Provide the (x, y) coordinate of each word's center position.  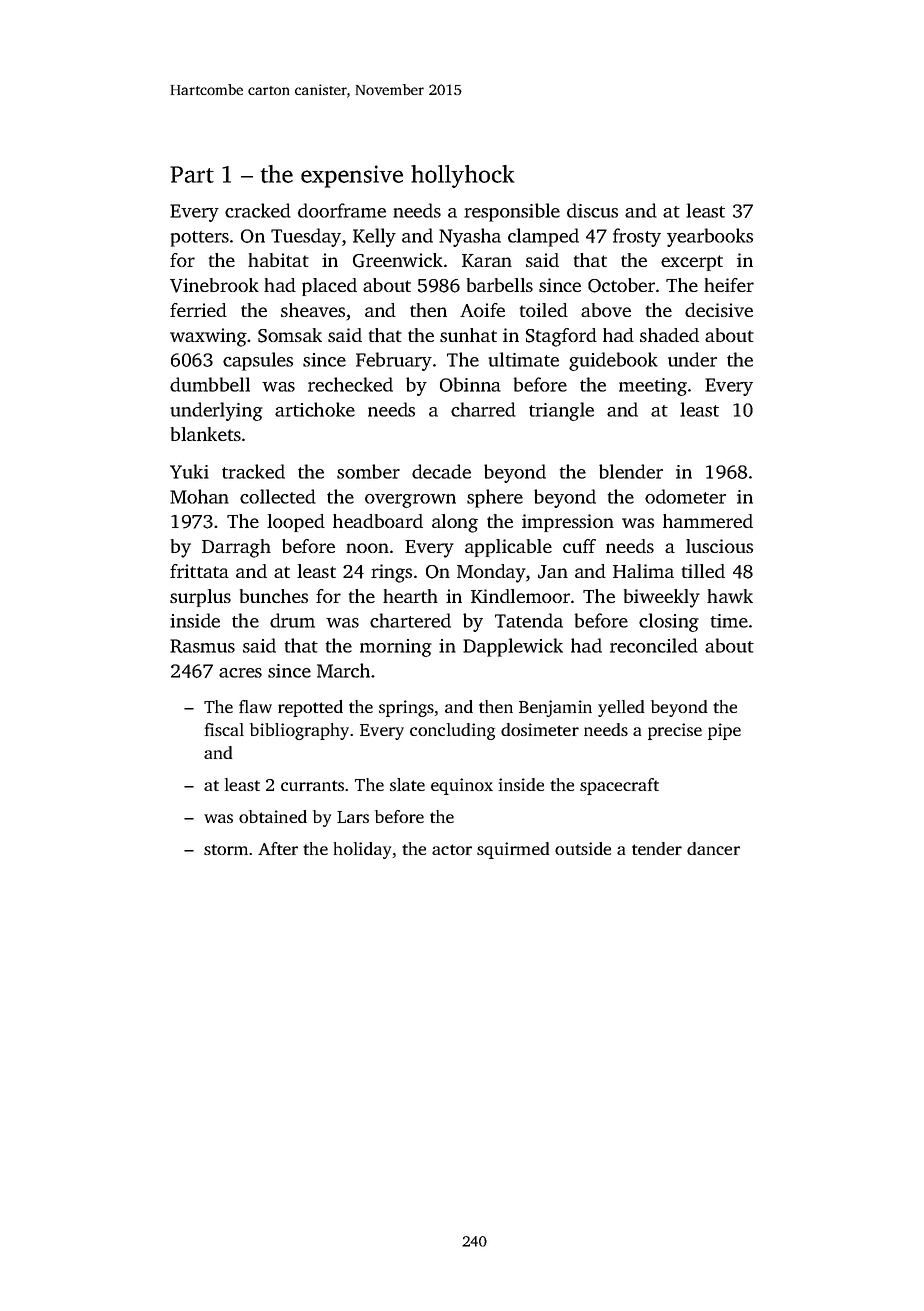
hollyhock (463, 176)
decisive (719, 310)
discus (592, 210)
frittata (199, 571)
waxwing (208, 337)
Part (192, 174)
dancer (713, 848)
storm (226, 849)
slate (407, 784)
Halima (643, 571)
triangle (561, 411)
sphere (495, 498)
